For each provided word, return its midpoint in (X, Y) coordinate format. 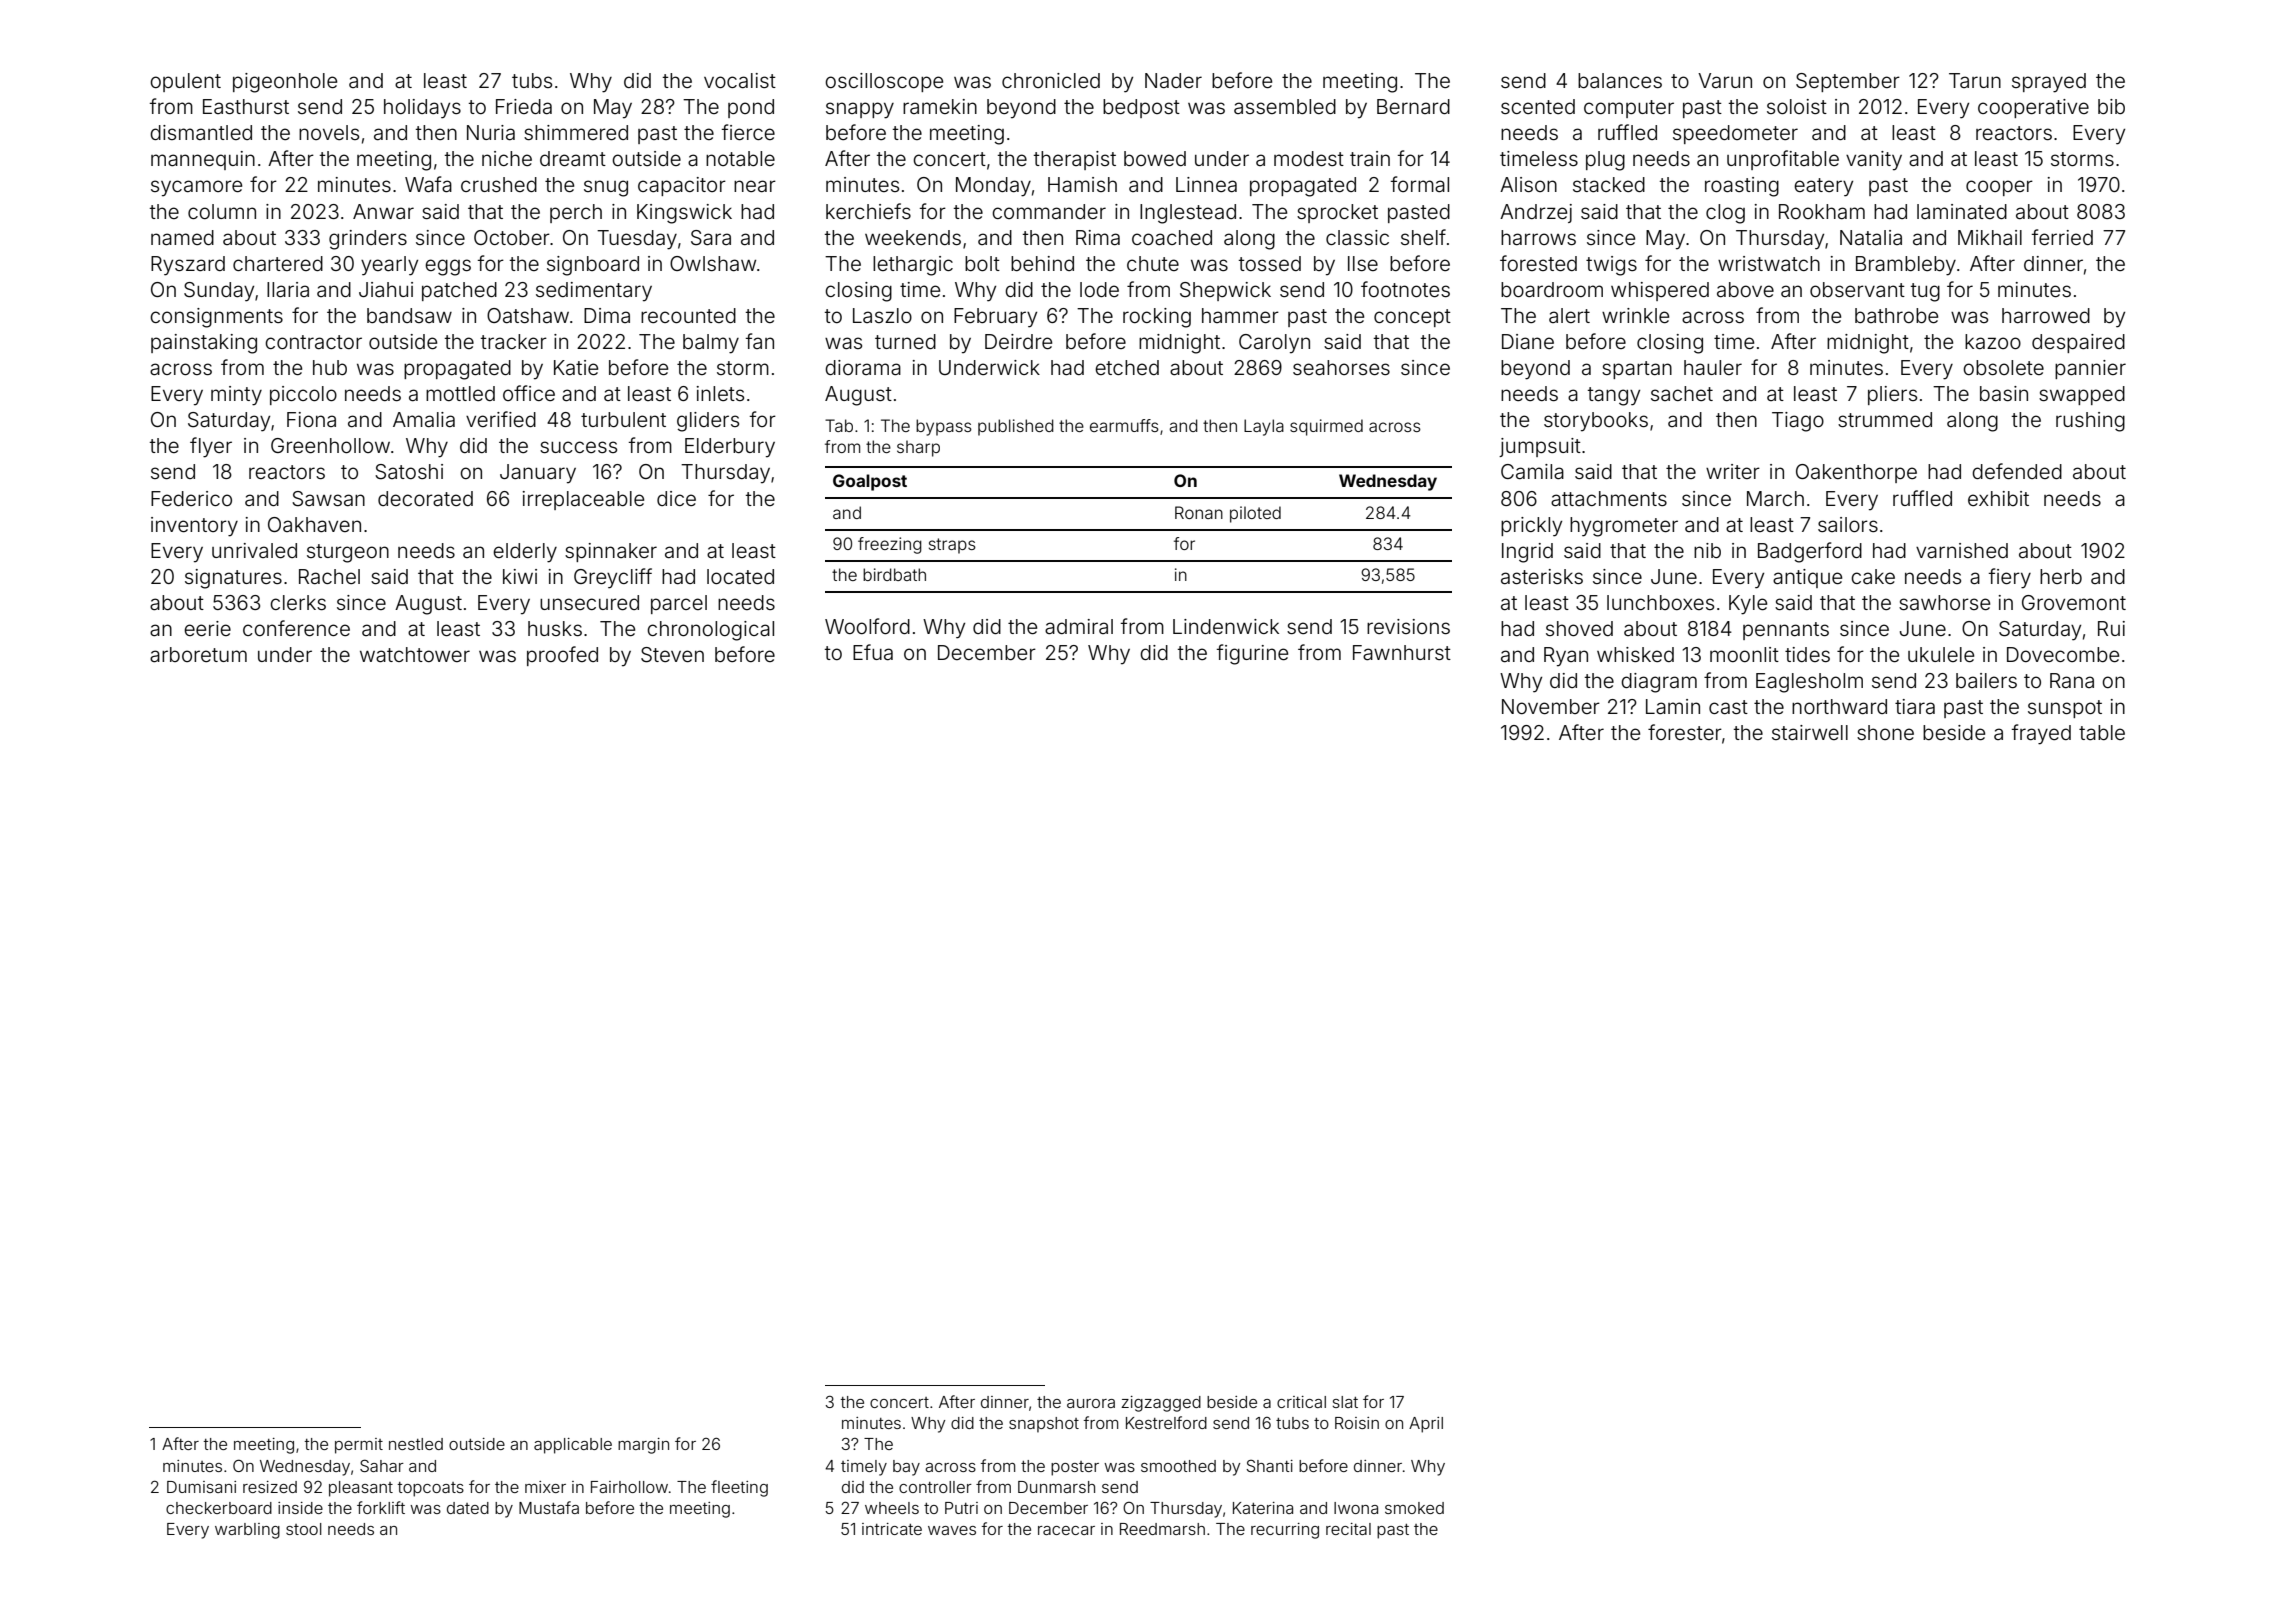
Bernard (1413, 106)
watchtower (415, 654)
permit (359, 1446)
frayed (2041, 734)
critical (1301, 1402)
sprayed (2049, 83)
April (1426, 1425)
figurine (1252, 654)
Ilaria (288, 289)
